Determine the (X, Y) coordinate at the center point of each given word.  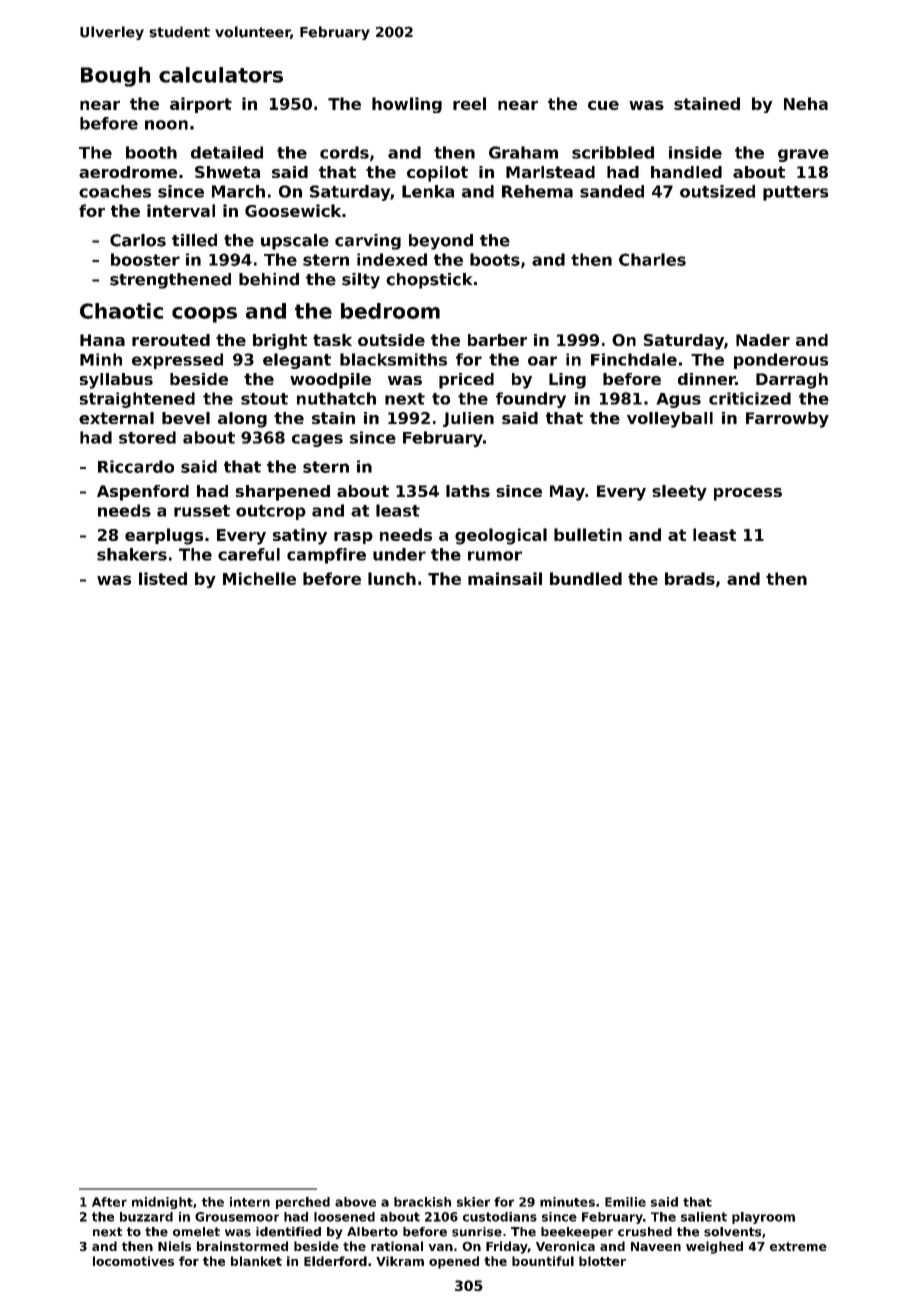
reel (469, 103)
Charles (652, 259)
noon (166, 125)
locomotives (133, 1261)
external (116, 418)
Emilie (625, 1202)
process (748, 494)
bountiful (543, 1261)
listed (163, 578)
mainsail (505, 578)
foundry (531, 400)
